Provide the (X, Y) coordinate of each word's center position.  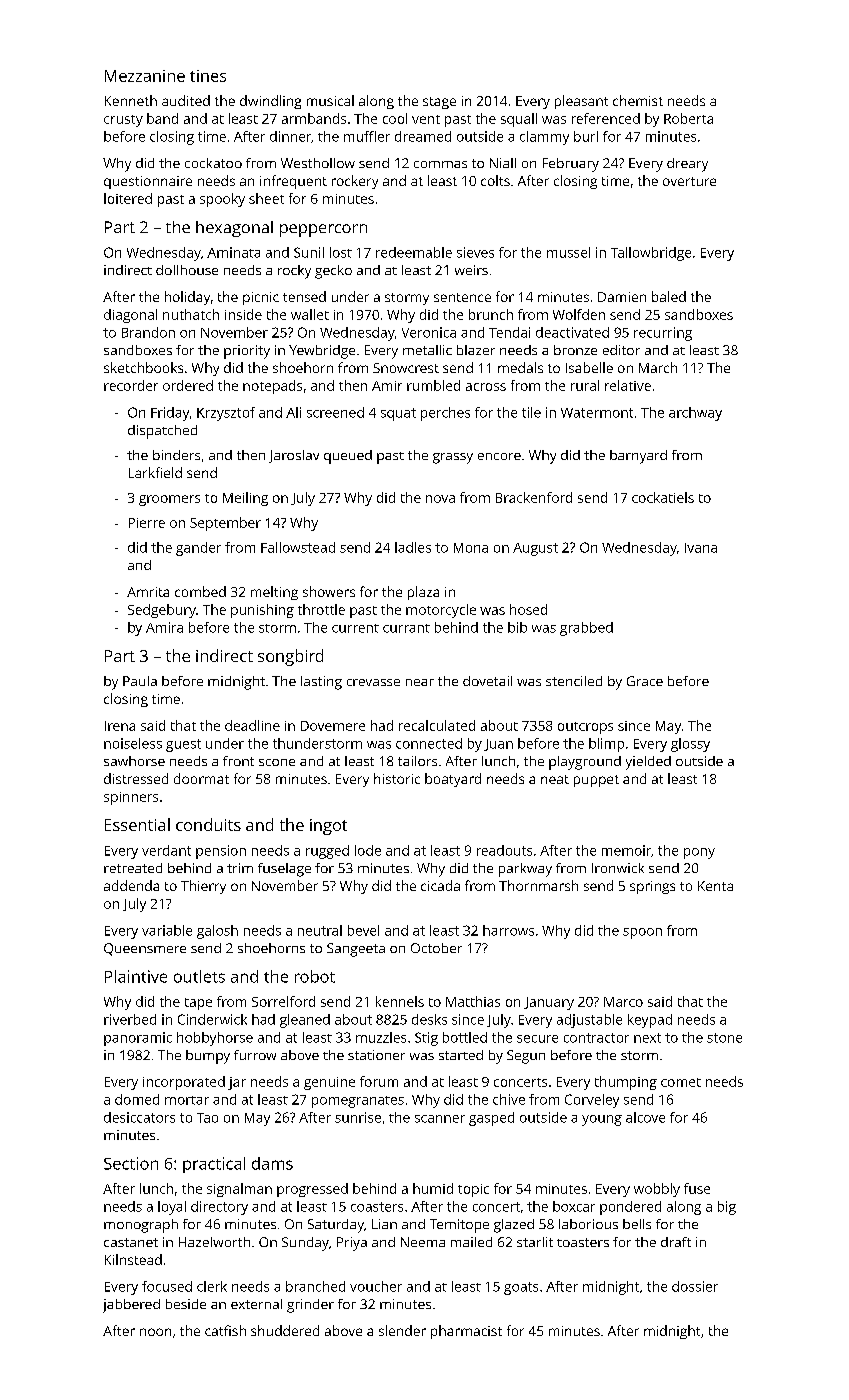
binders (176, 455)
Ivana (701, 548)
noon (155, 1332)
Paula (140, 681)
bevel (363, 930)
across (486, 387)
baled (669, 296)
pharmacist (466, 1332)
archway (695, 414)
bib (517, 627)
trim (240, 868)
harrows (508, 930)
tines (208, 76)
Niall (503, 163)
